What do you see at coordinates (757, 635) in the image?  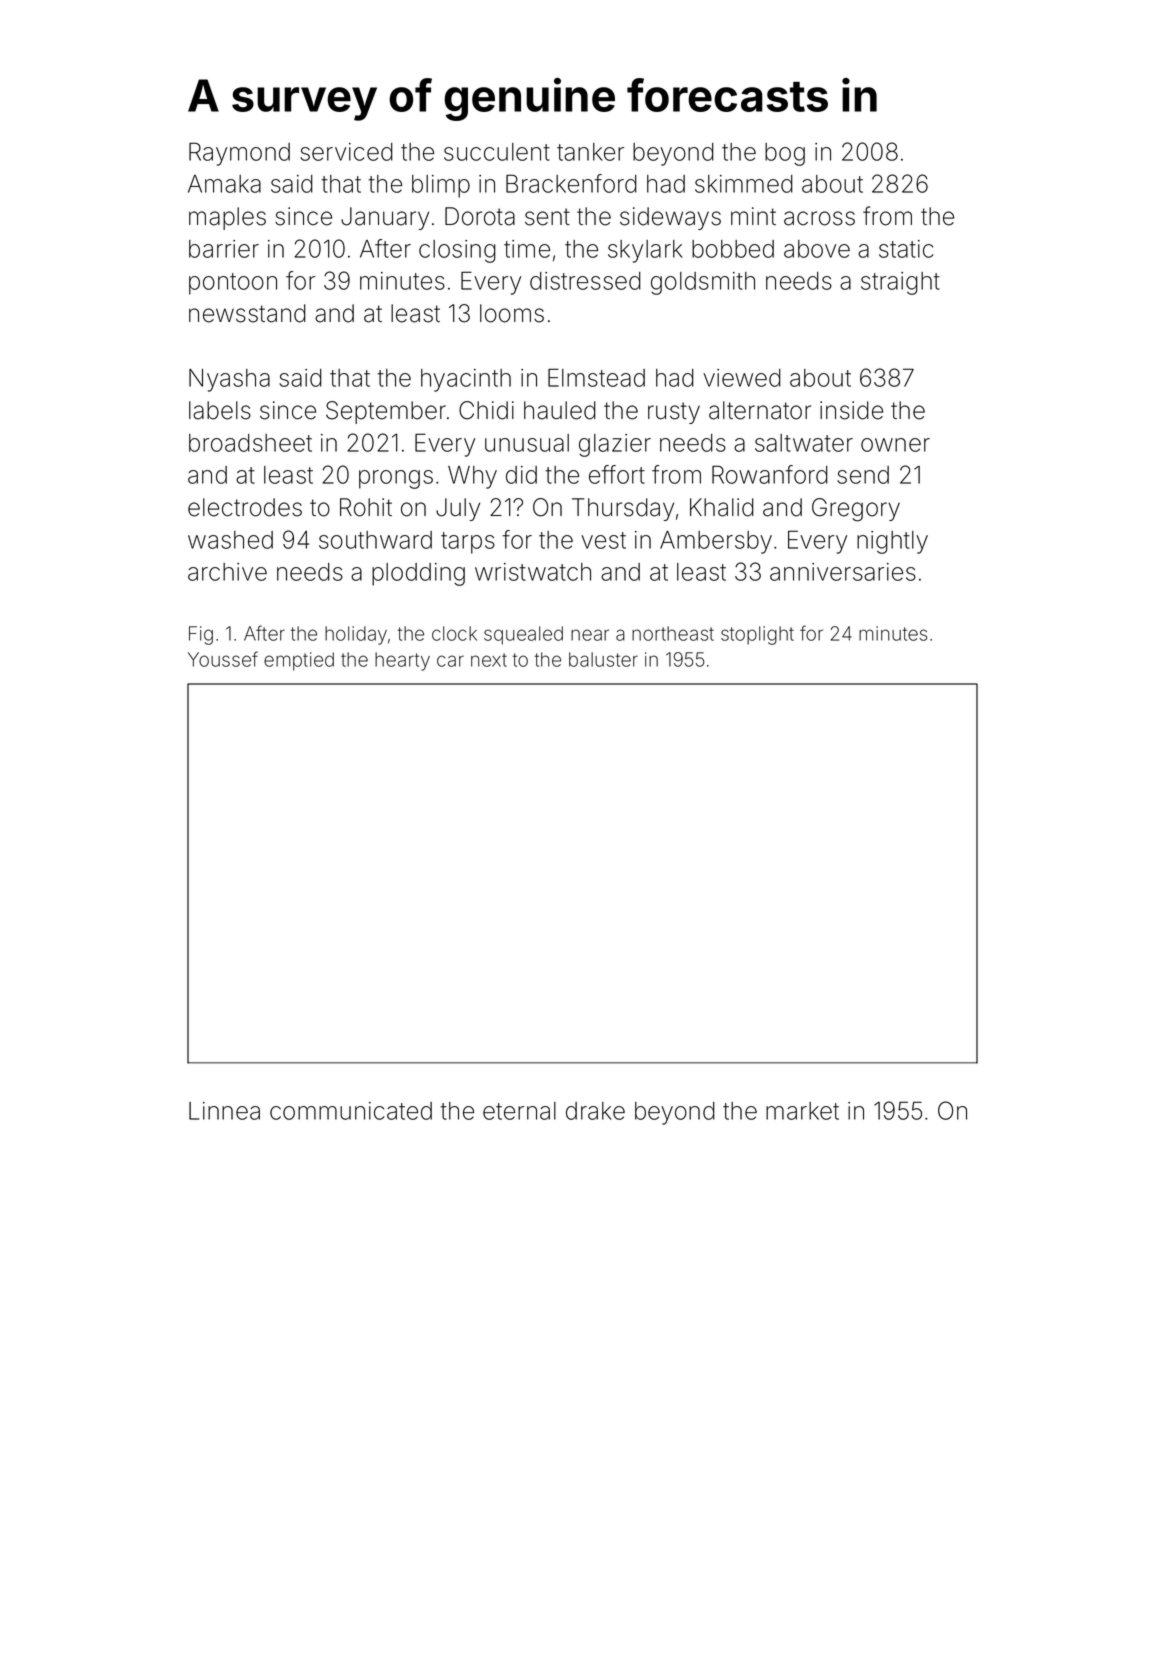 I see `stoplight` at bounding box center [757, 635].
